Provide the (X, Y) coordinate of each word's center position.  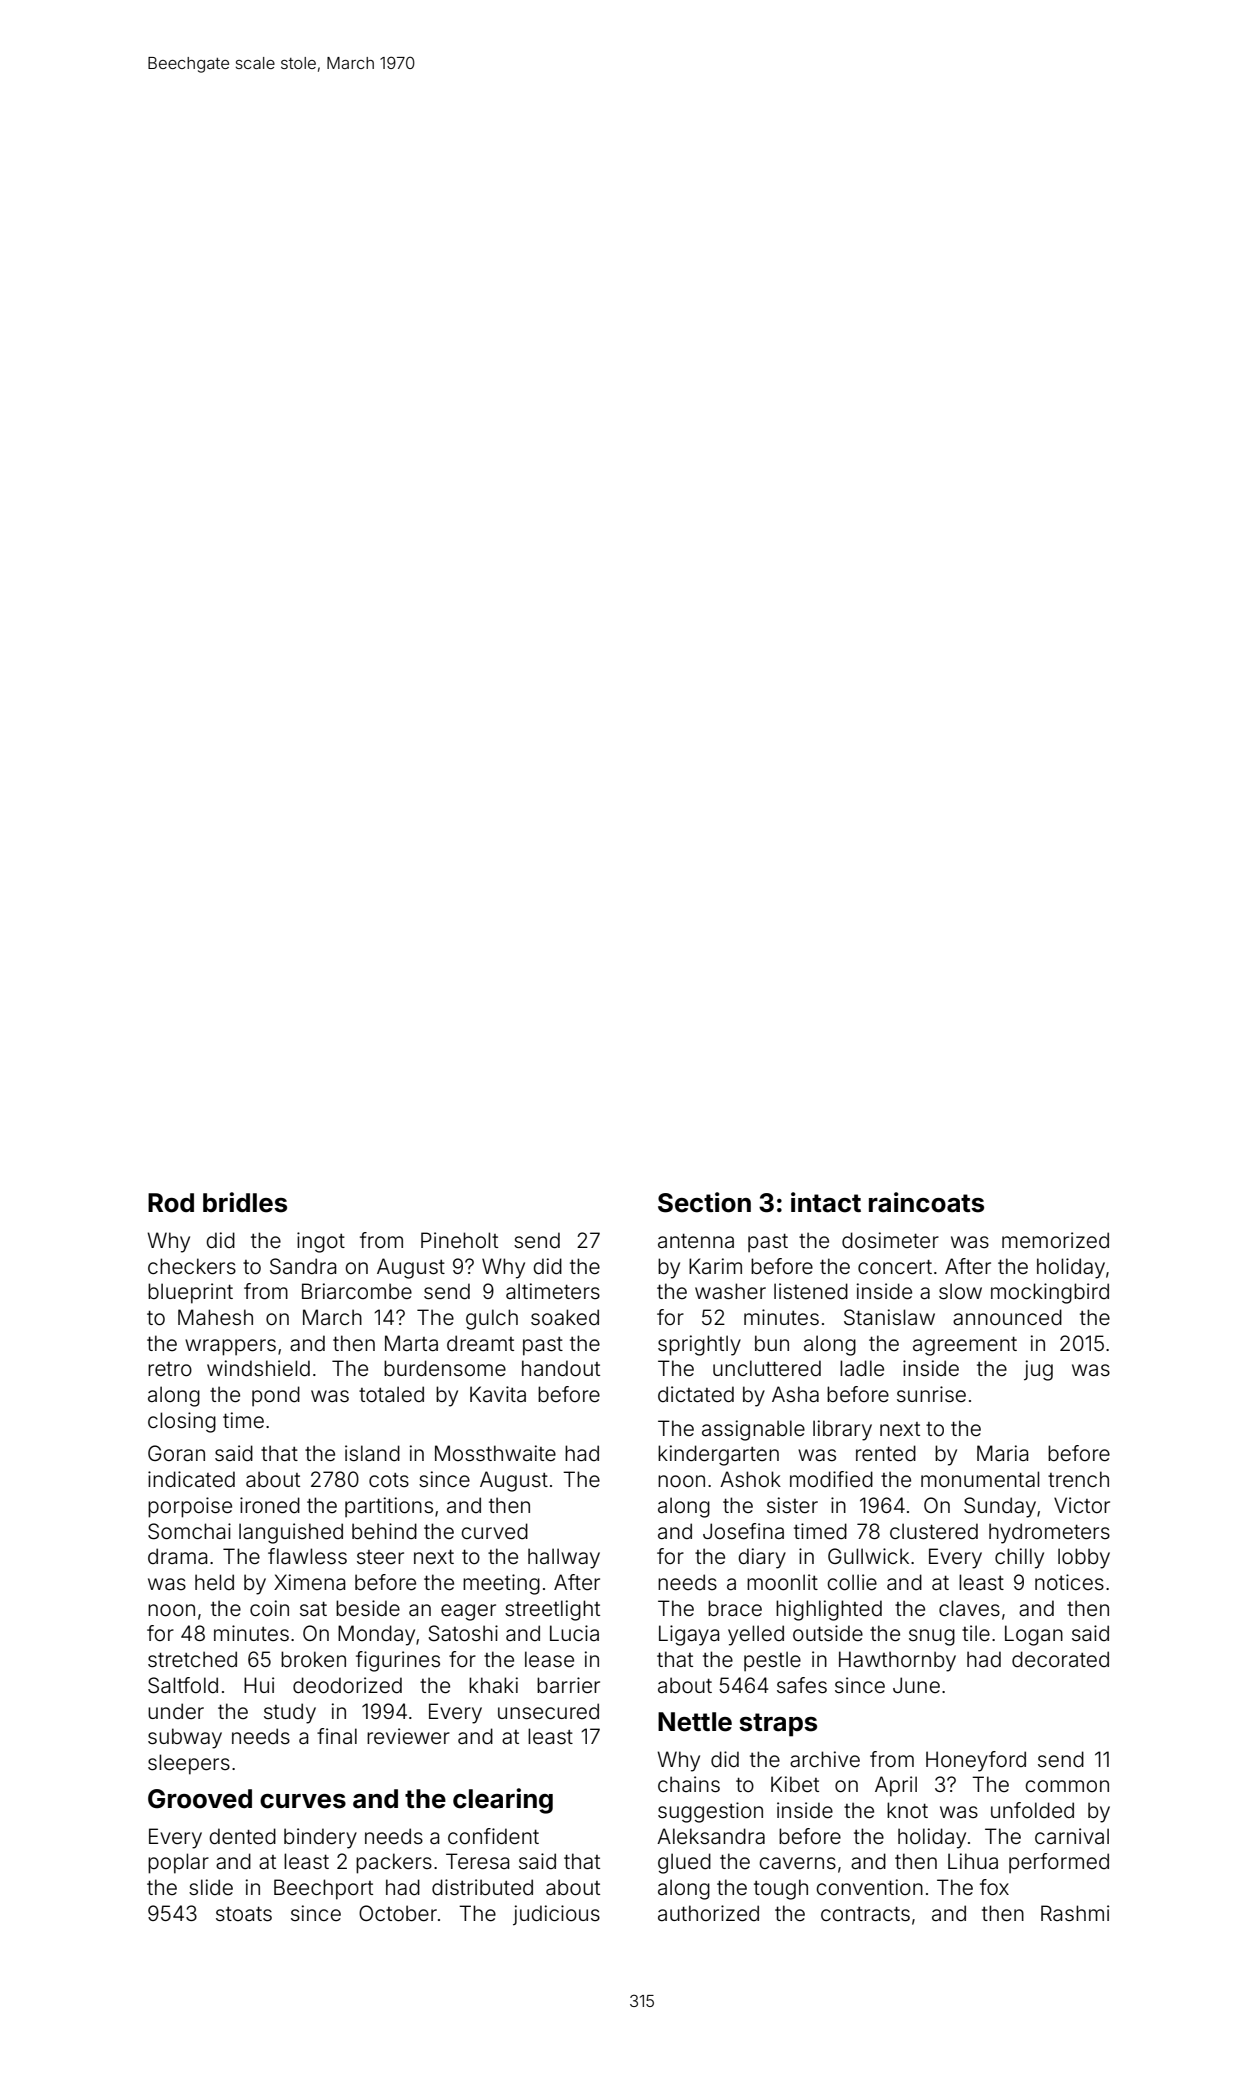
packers (394, 1863)
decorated (1060, 1659)
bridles (245, 1202)
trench (1078, 1479)
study (290, 1713)
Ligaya (689, 1635)
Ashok (750, 1479)
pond (276, 1396)
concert (895, 1267)
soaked (565, 1317)
